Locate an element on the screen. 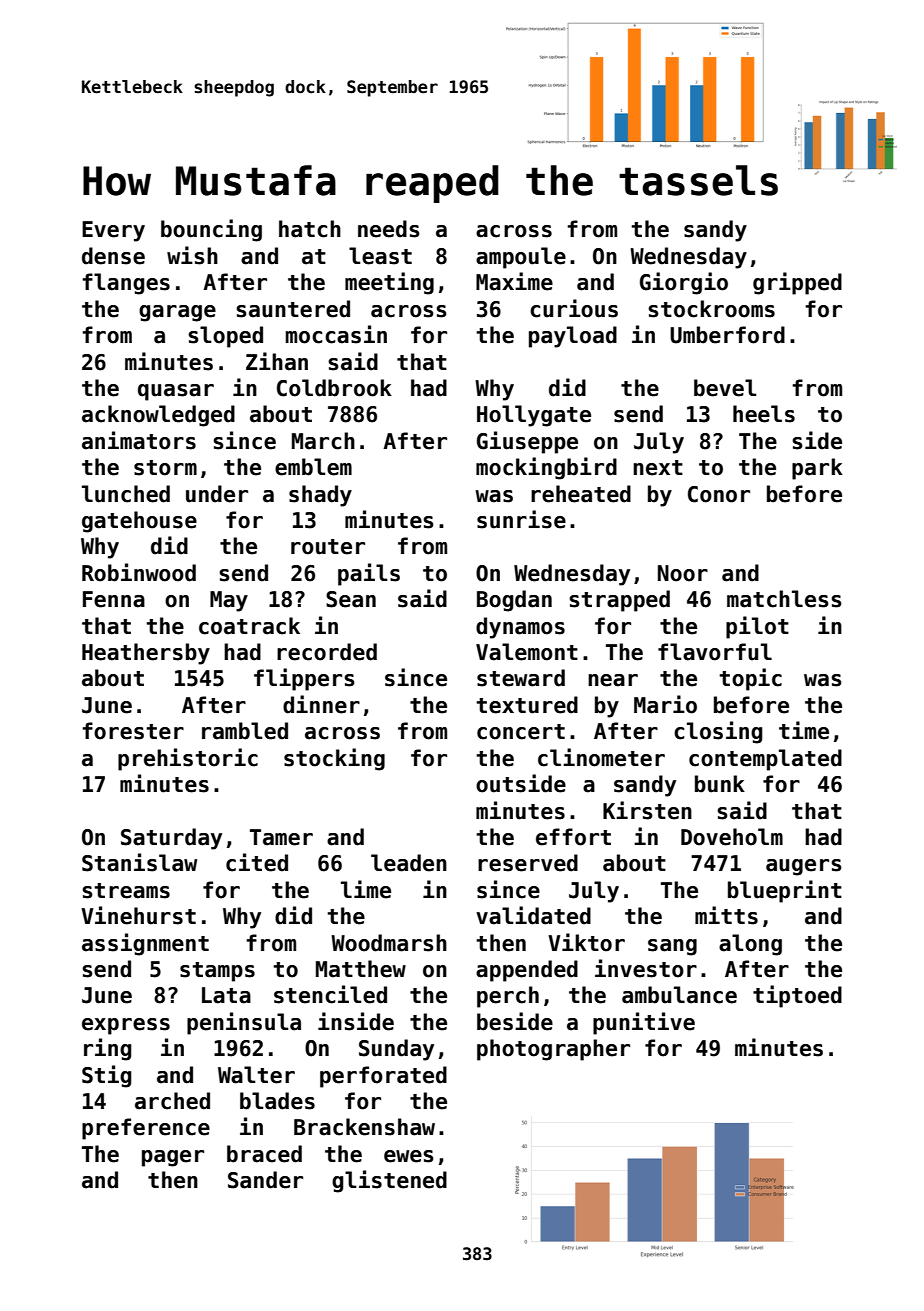  quasar is located at coordinates (176, 392).
